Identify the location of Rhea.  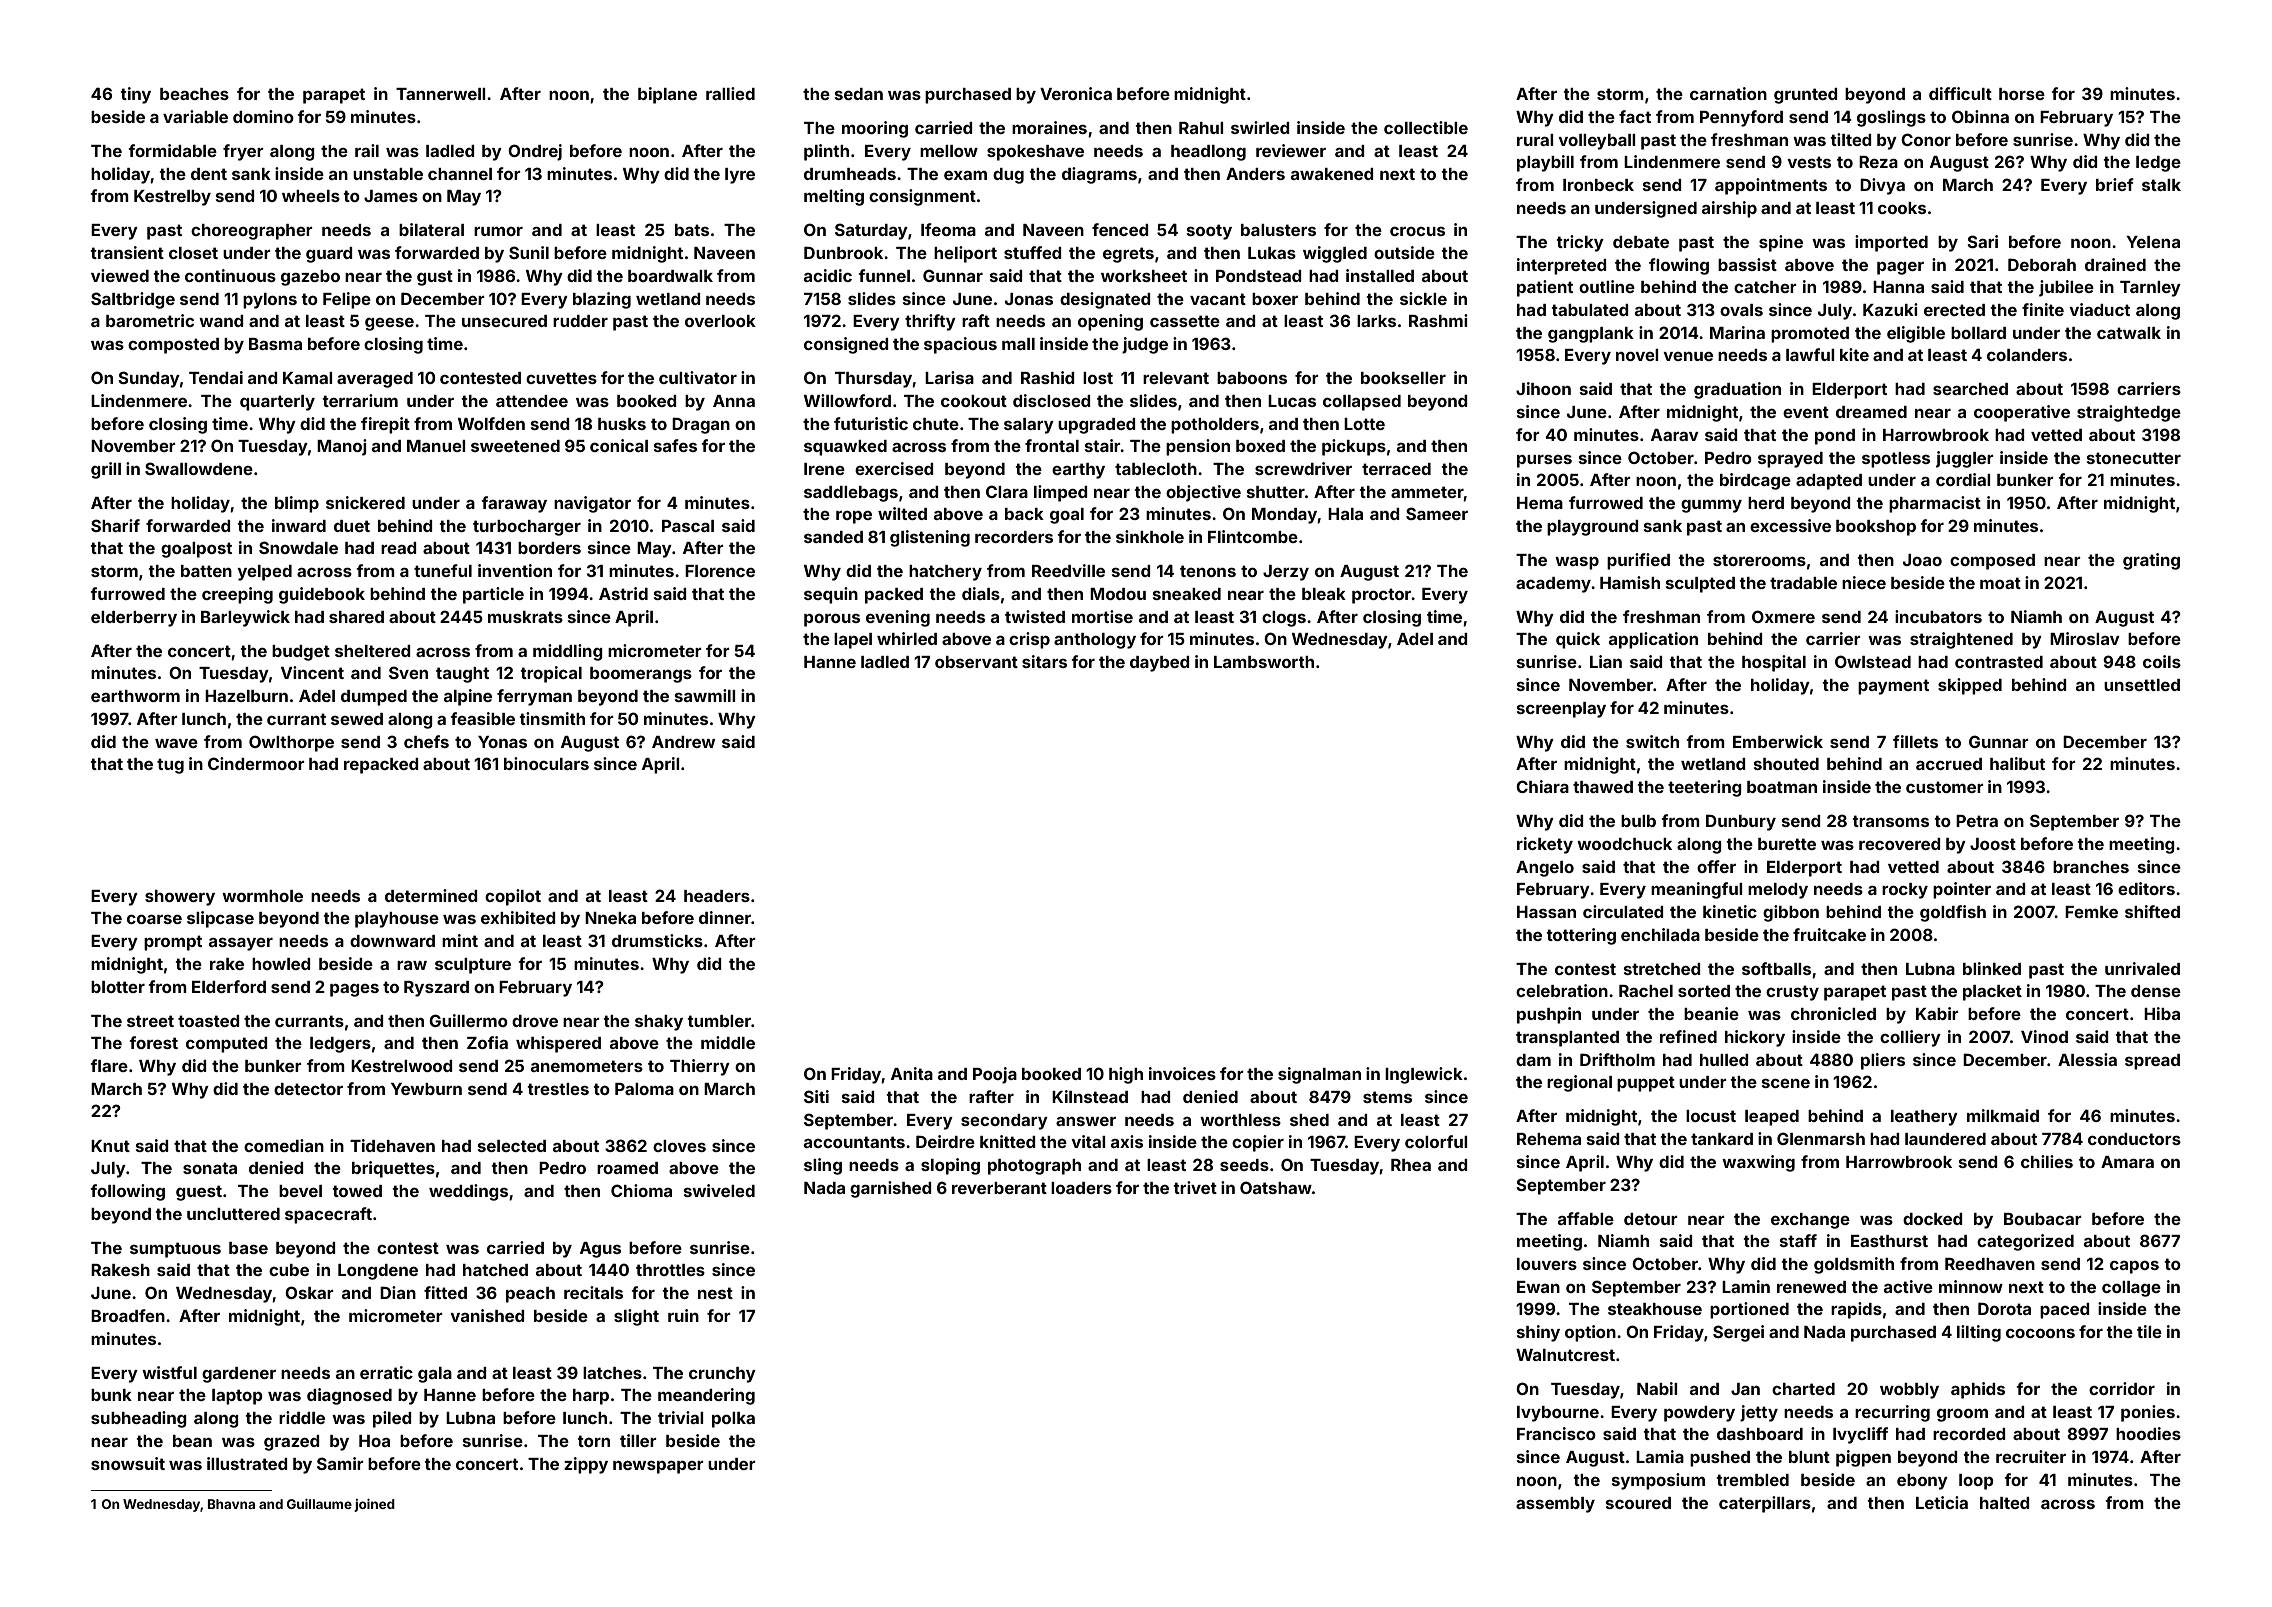
(1411, 1165).
